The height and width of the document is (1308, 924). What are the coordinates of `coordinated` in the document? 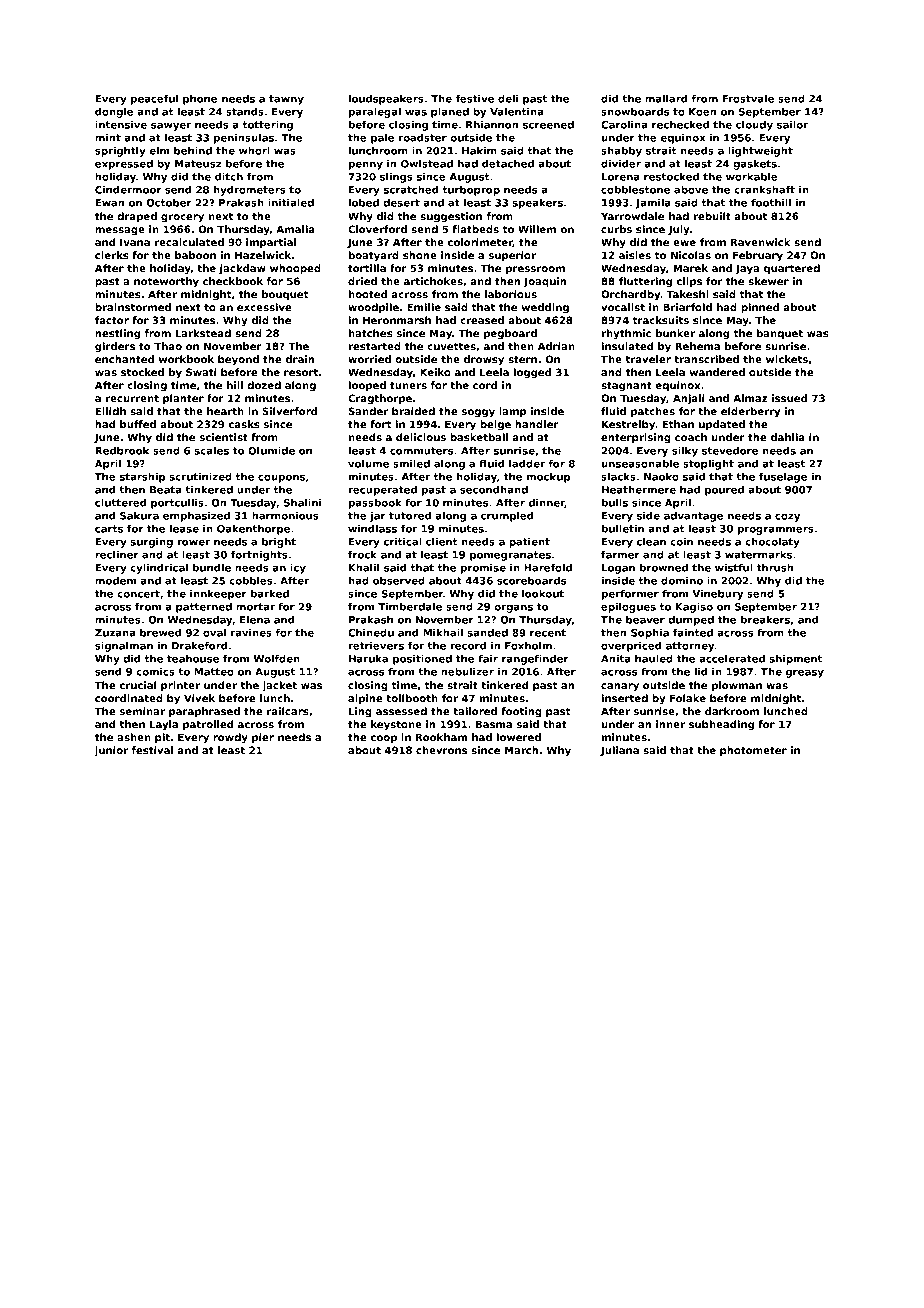 It's located at (129, 698).
